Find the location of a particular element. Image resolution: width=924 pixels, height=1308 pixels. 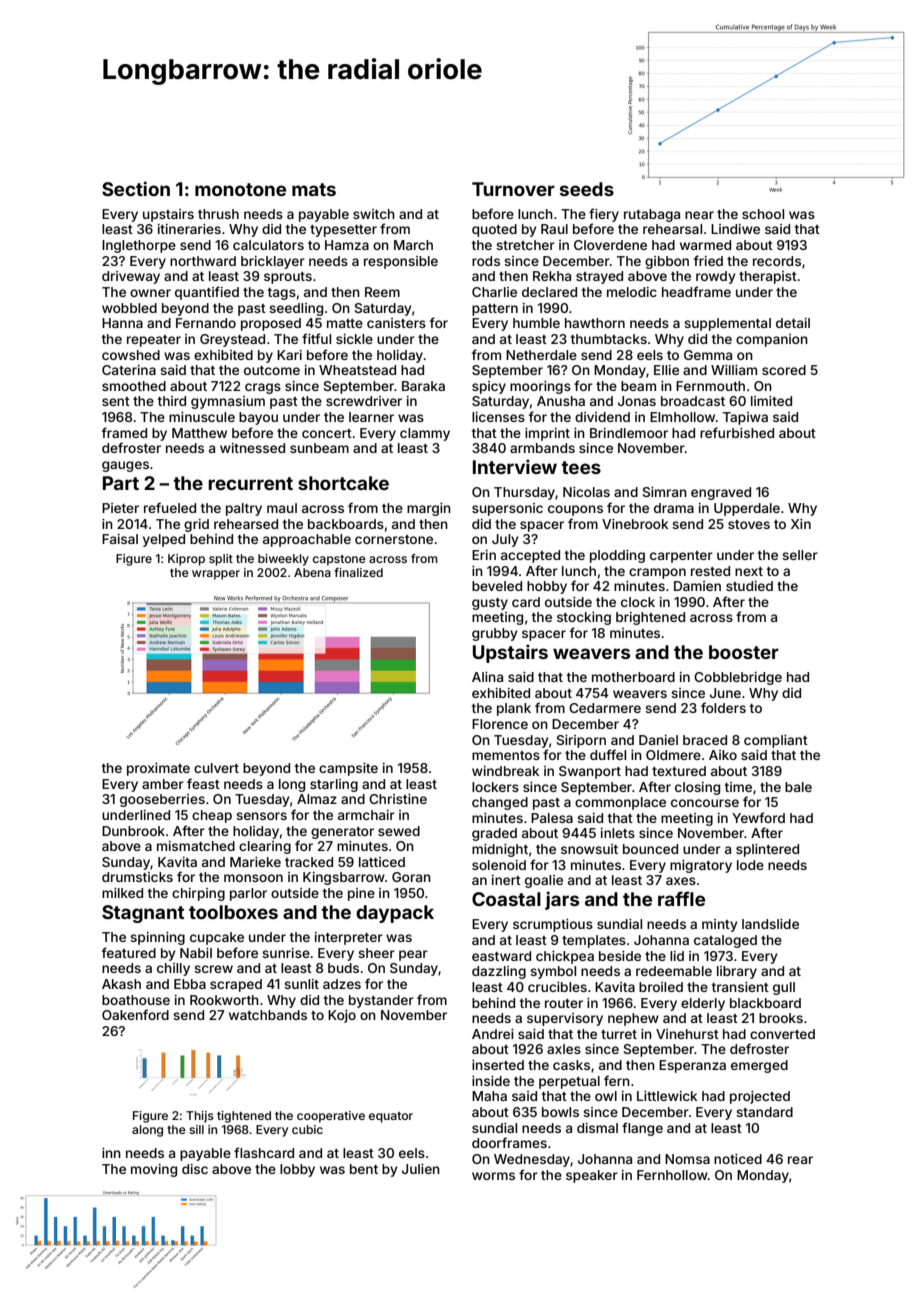

speaker is located at coordinates (592, 1176).
